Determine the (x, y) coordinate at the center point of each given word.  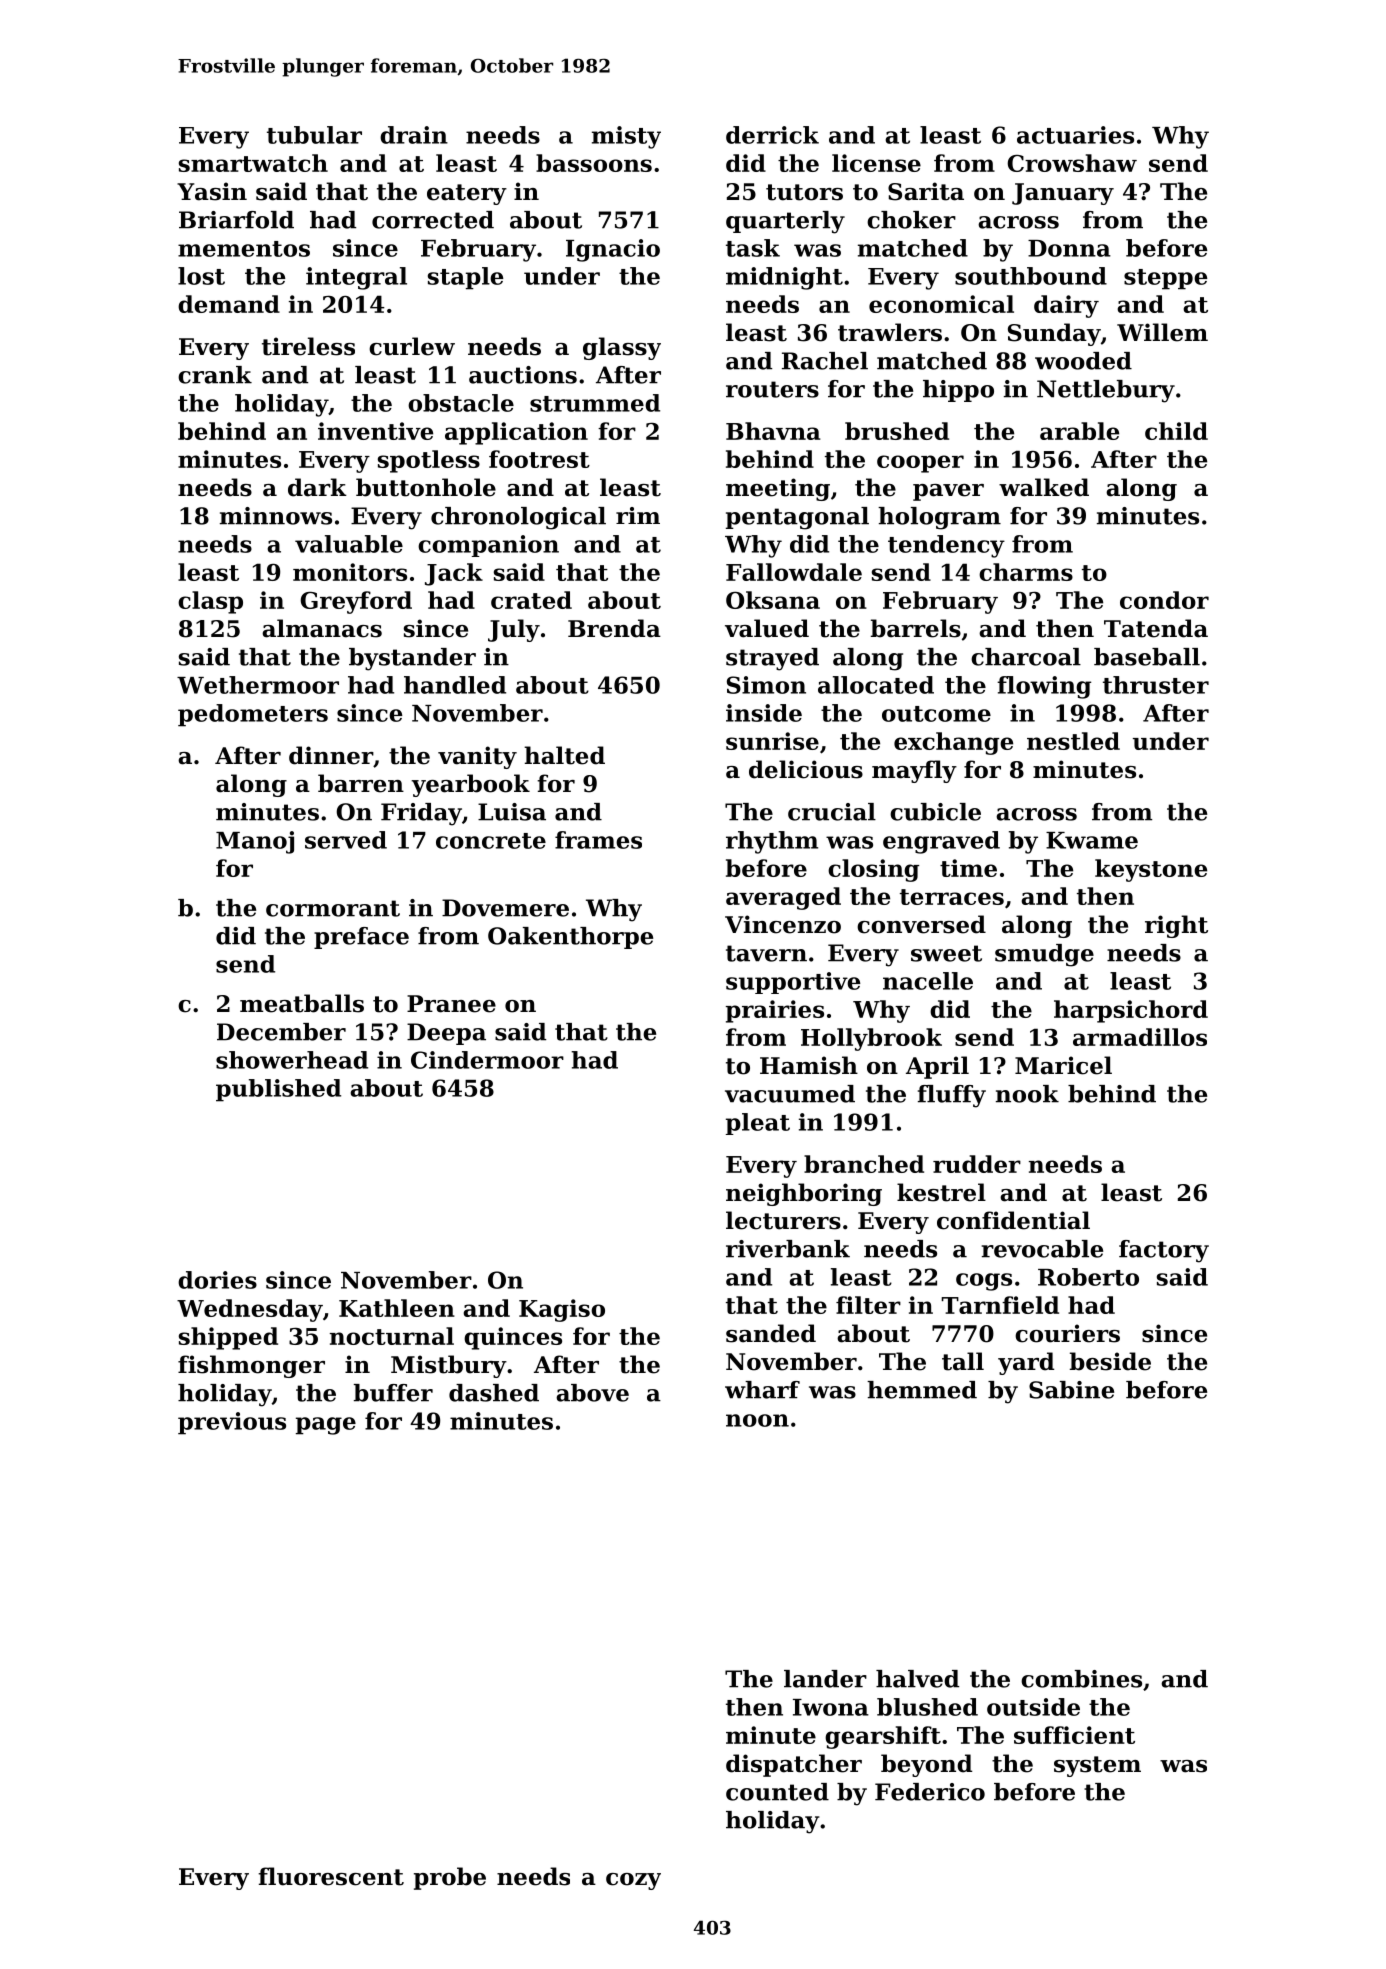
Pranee (451, 1004)
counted (777, 1792)
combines (1081, 1679)
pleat (758, 1124)
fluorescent (331, 1876)
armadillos (1140, 1037)
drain (414, 135)
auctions (523, 375)
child (1176, 431)
